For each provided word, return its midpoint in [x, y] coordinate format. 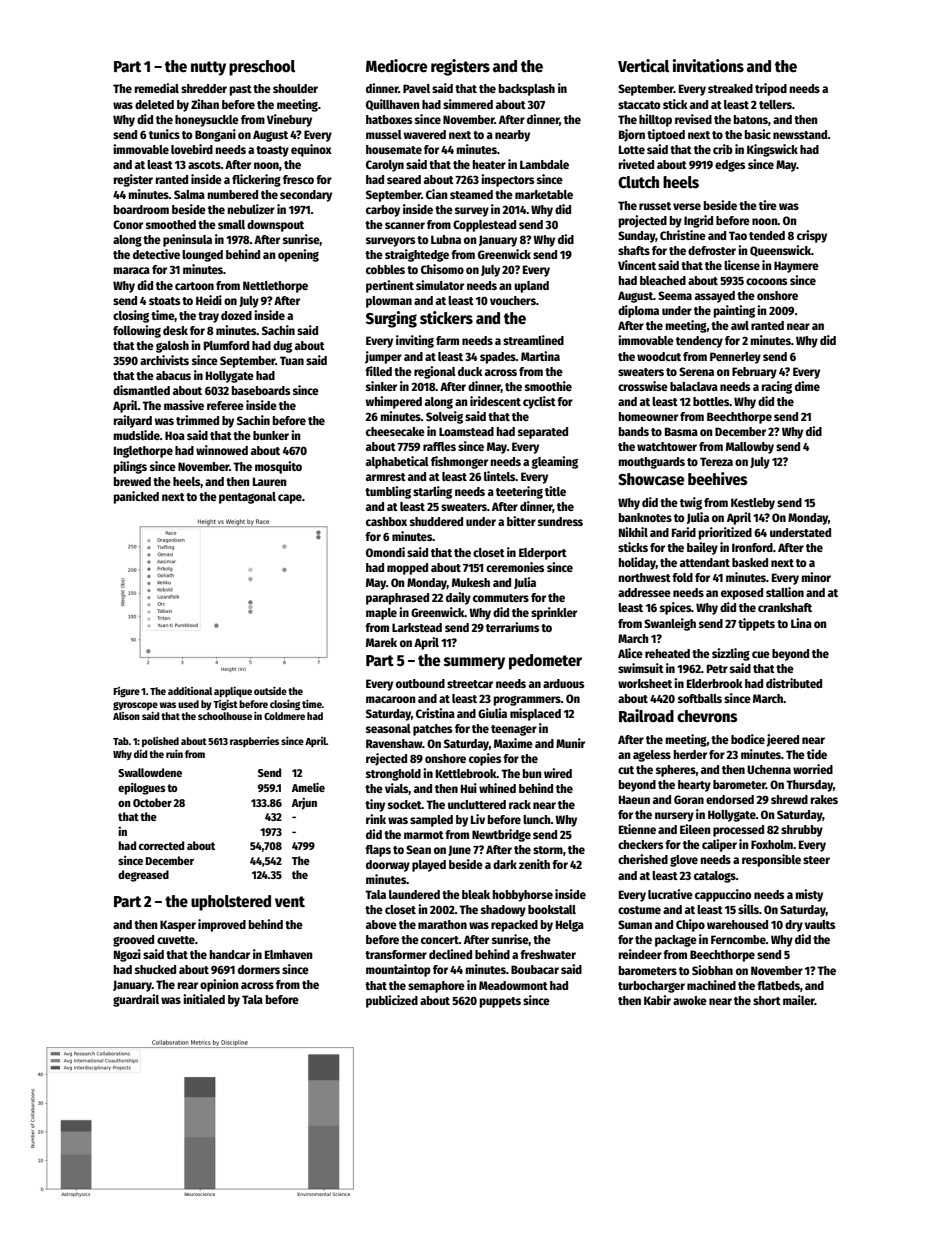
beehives [718, 478]
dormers [259, 969]
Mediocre [397, 66]
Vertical [643, 66]
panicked [136, 497]
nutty [208, 68]
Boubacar [535, 969]
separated [543, 433]
